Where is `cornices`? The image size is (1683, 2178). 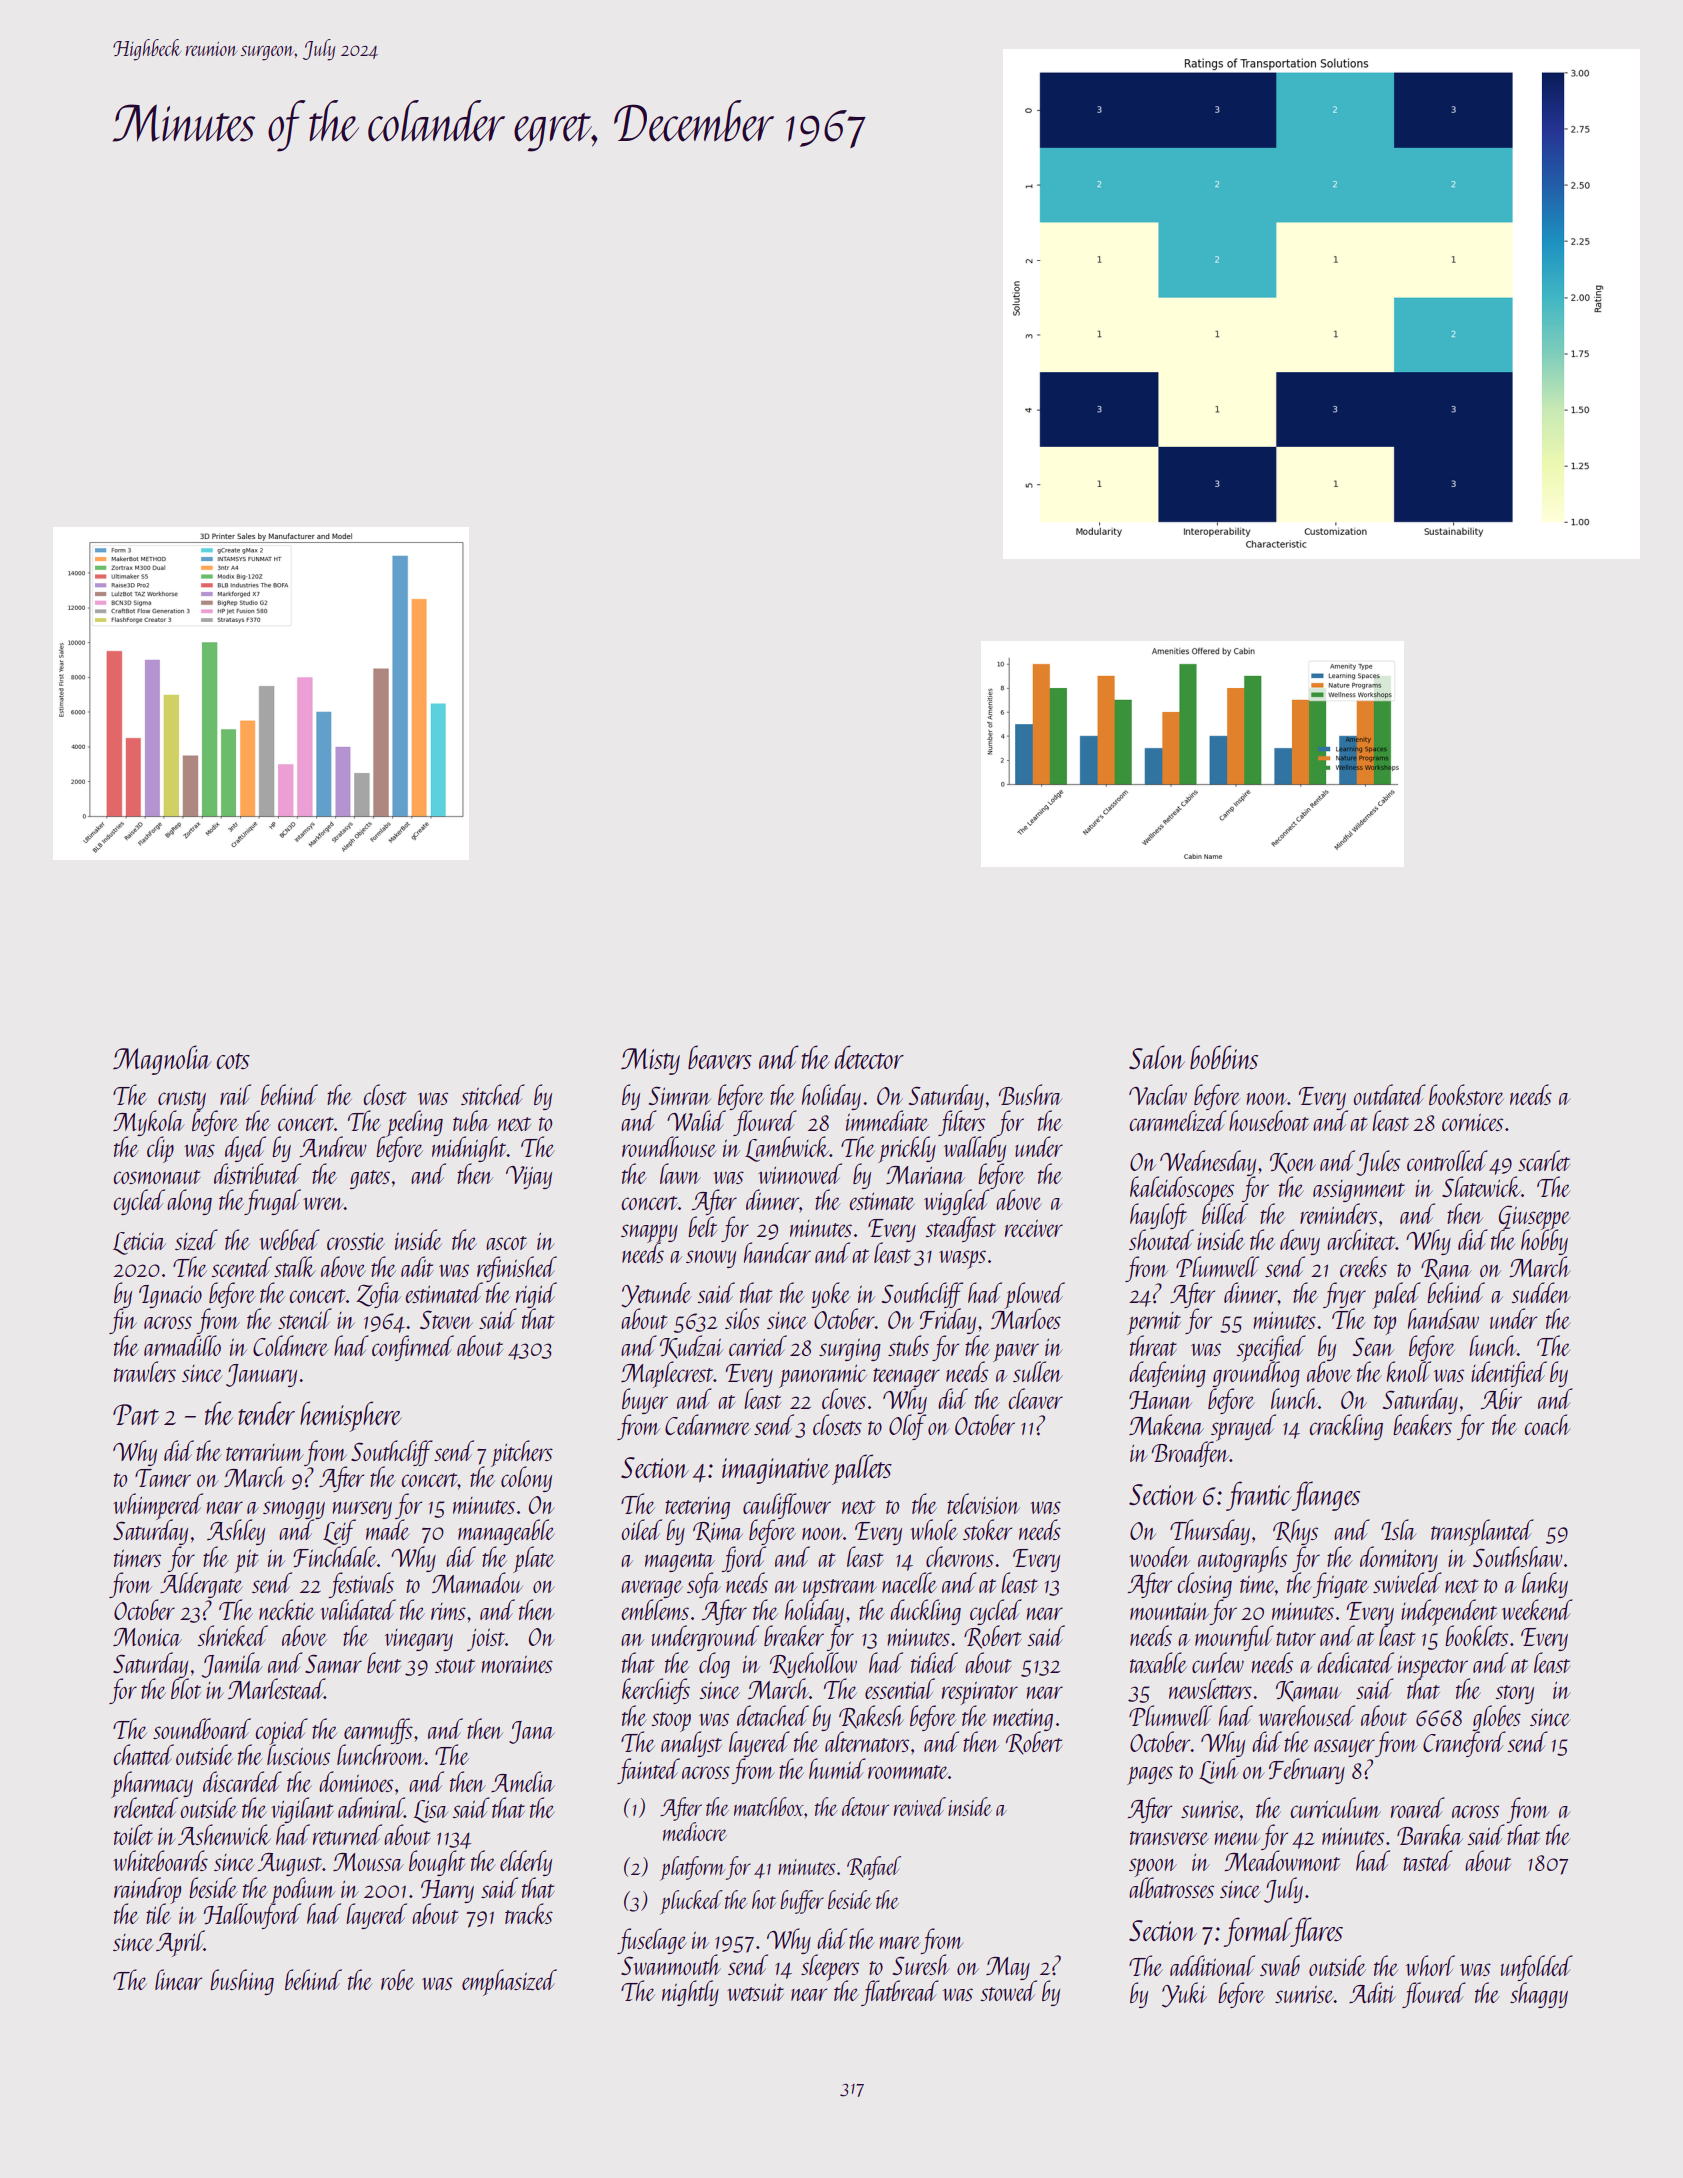
cornices is located at coordinates (1472, 1122).
